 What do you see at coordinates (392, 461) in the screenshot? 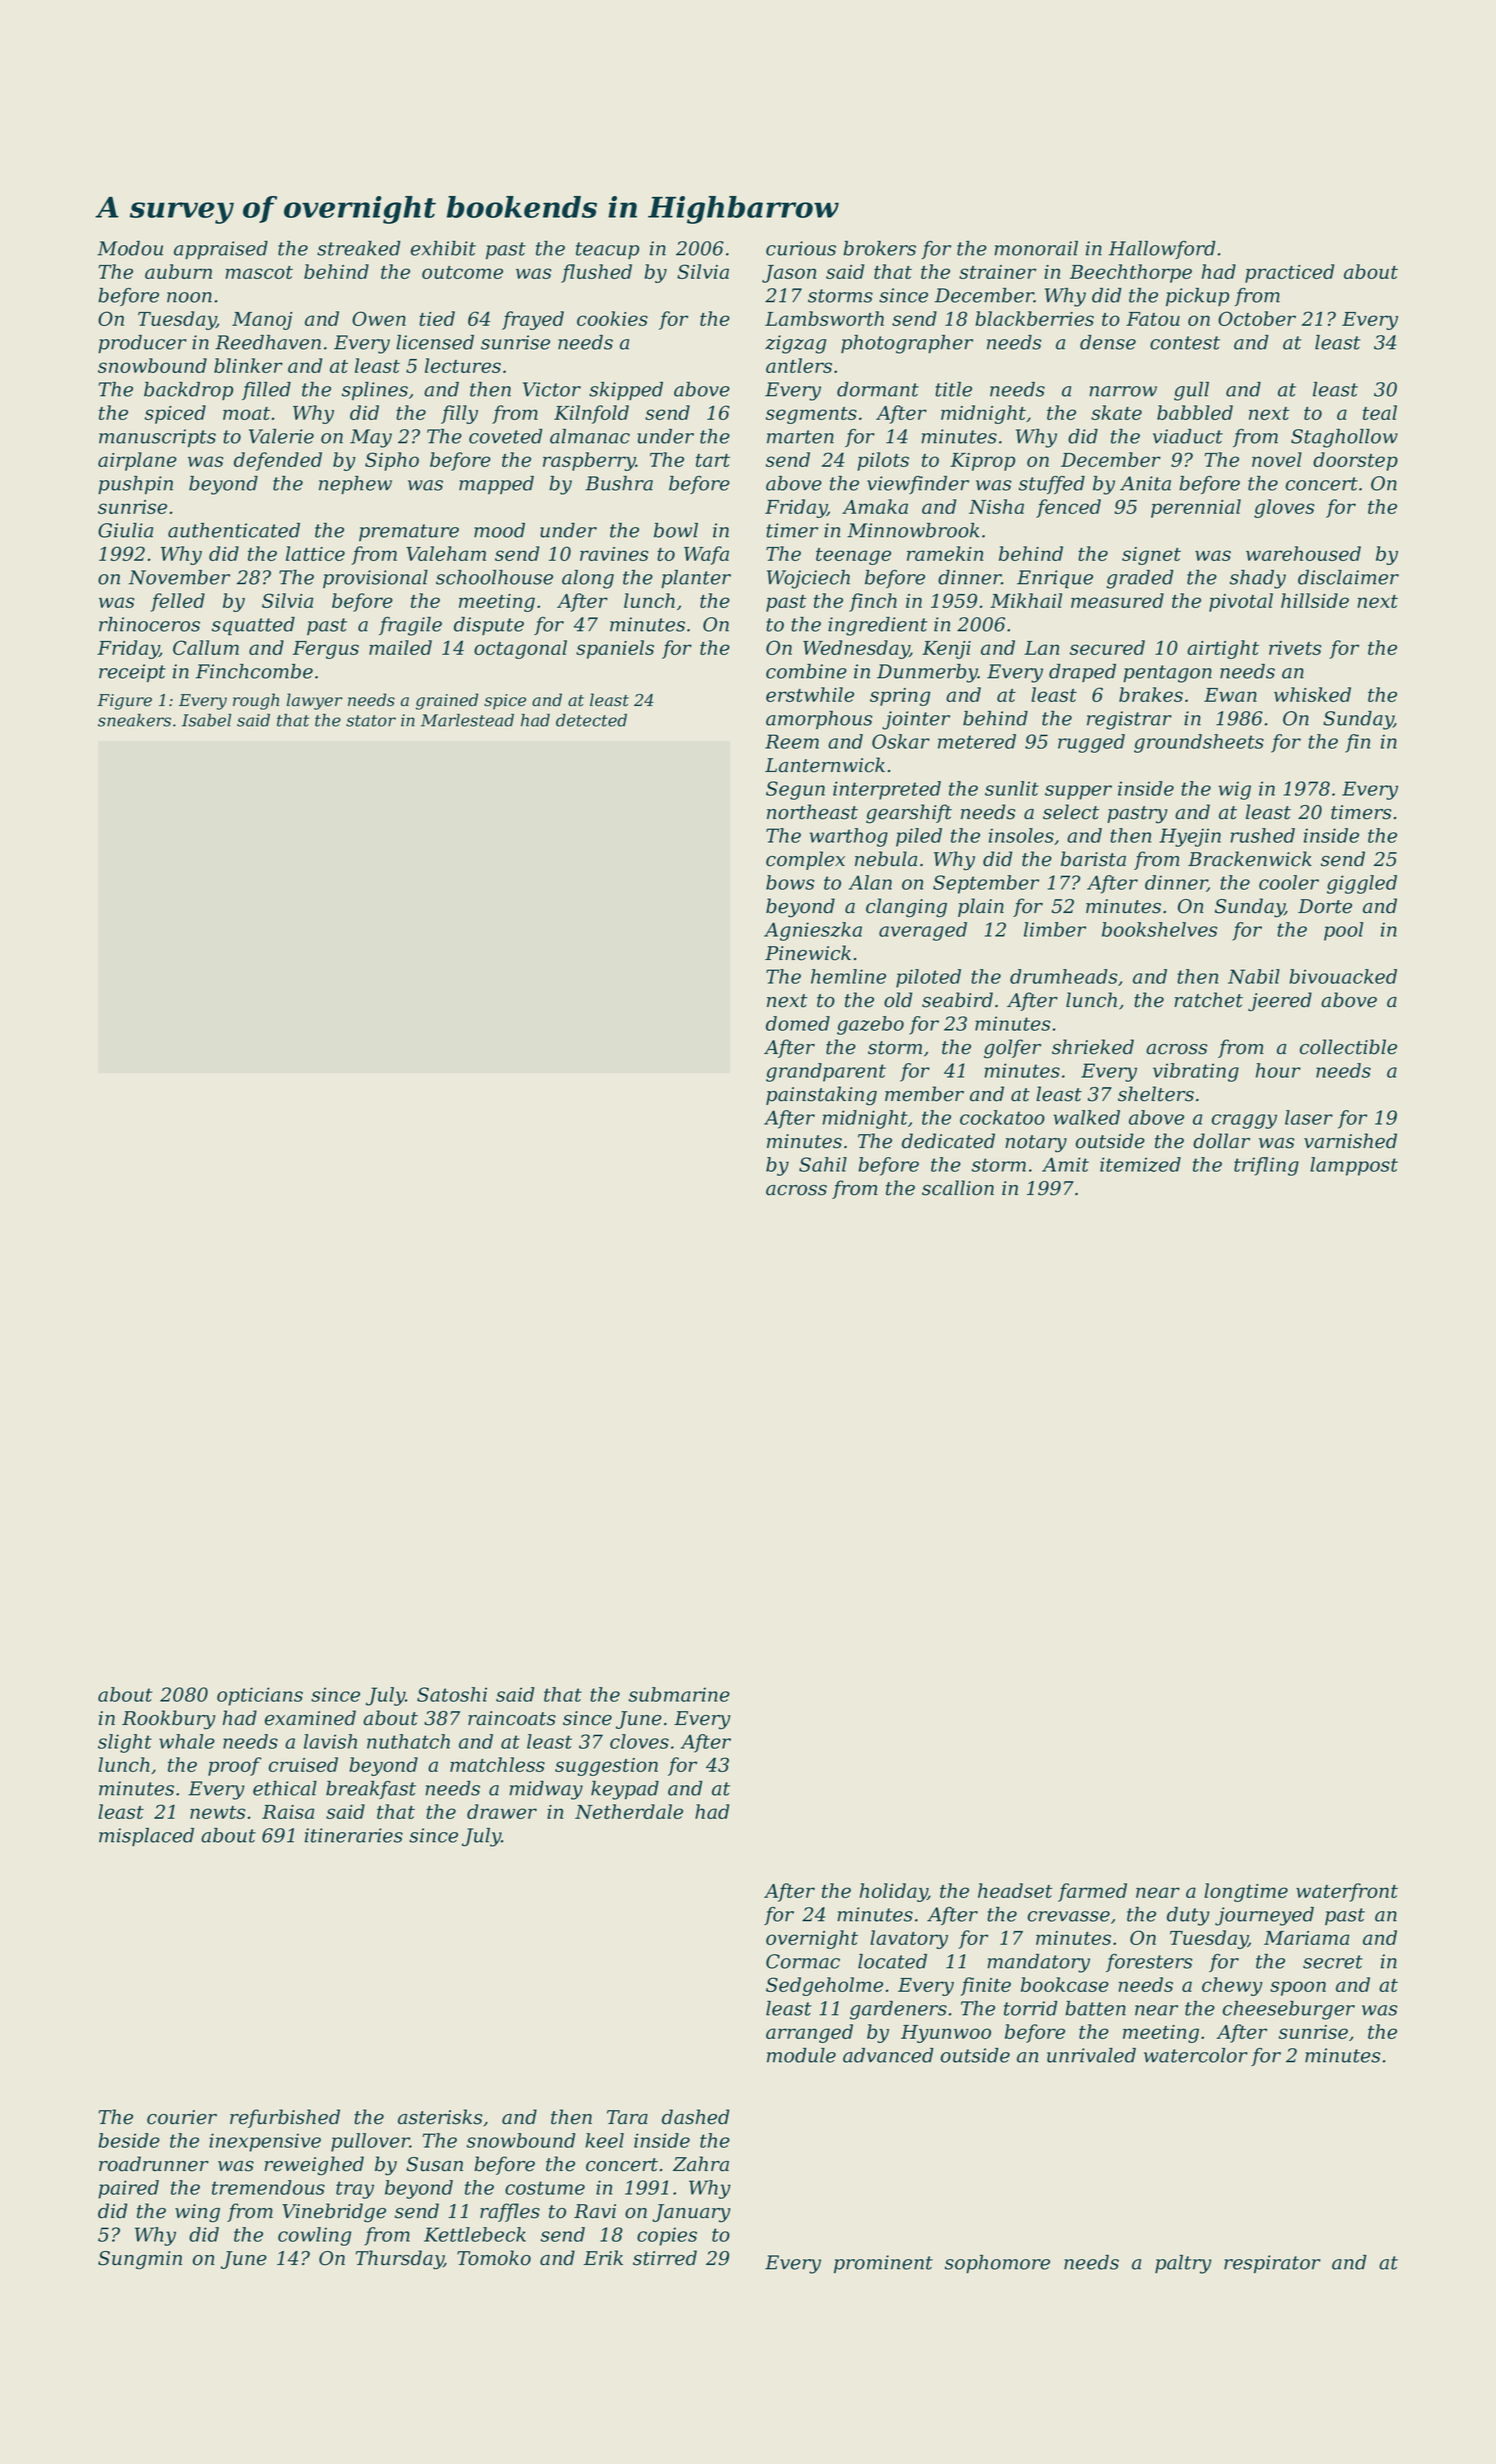
I see `Sipho` at bounding box center [392, 461].
